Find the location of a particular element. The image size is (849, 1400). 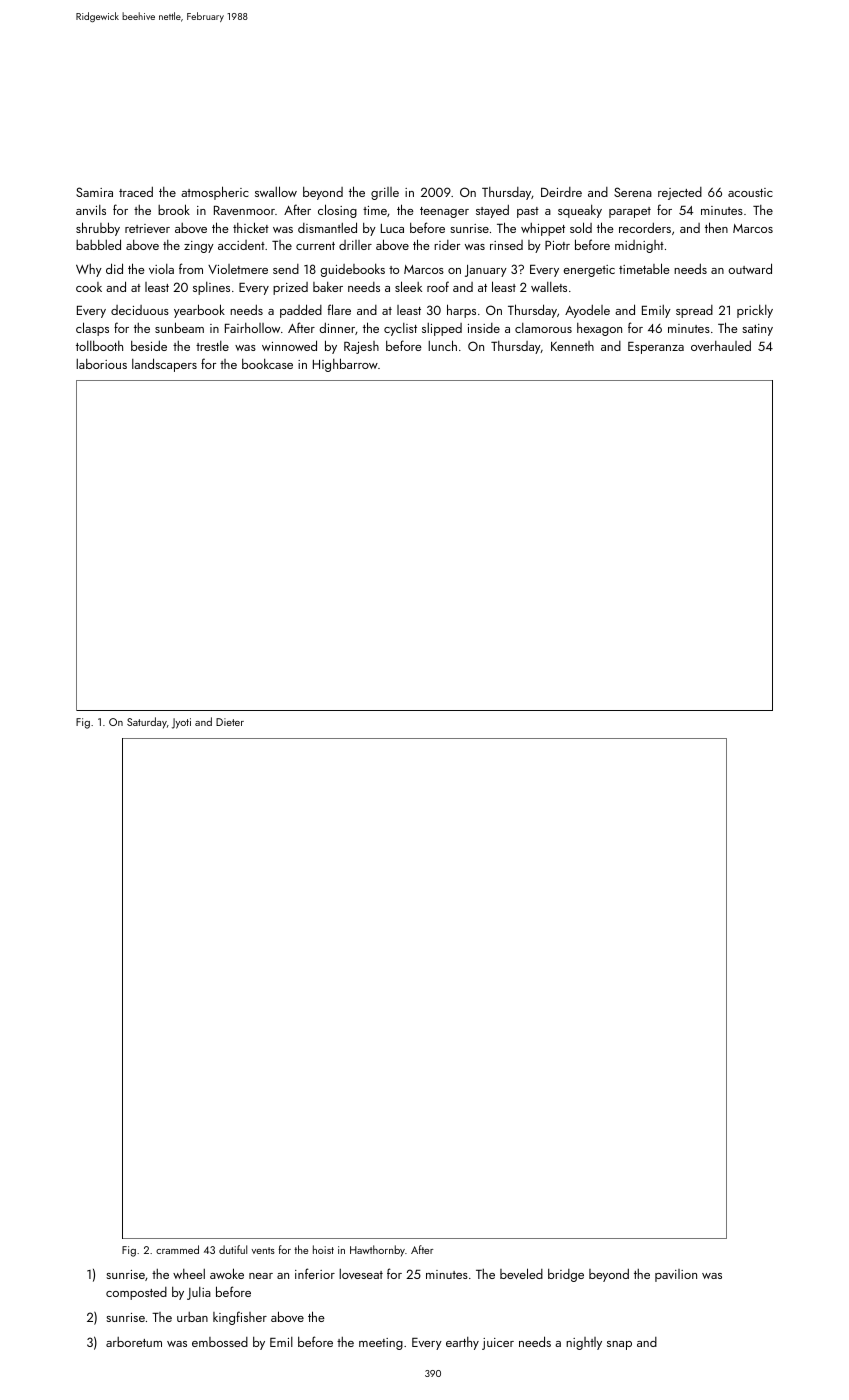

juicer is located at coordinates (498, 1344).
